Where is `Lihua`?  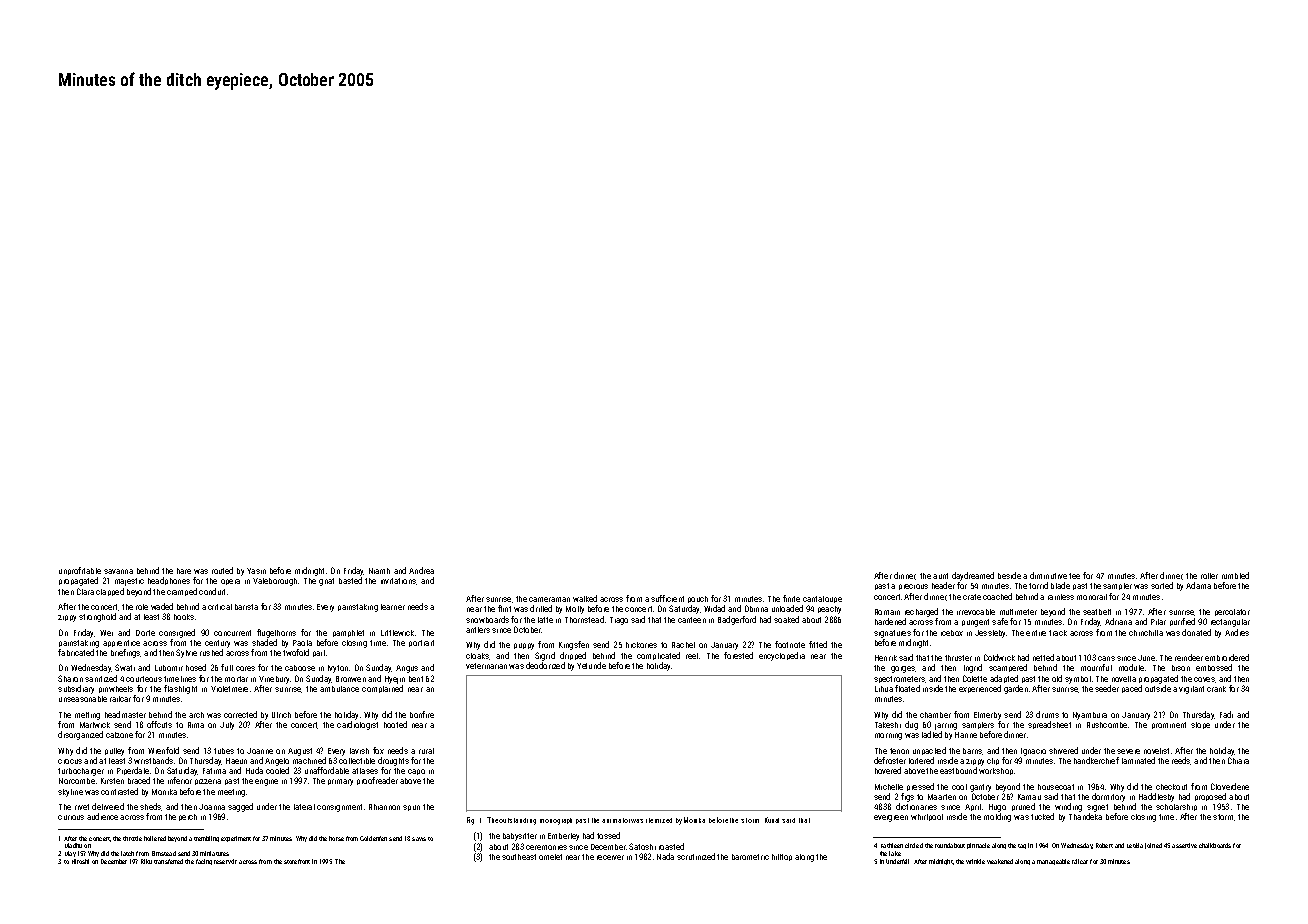 Lihua is located at coordinates (884, 689).
